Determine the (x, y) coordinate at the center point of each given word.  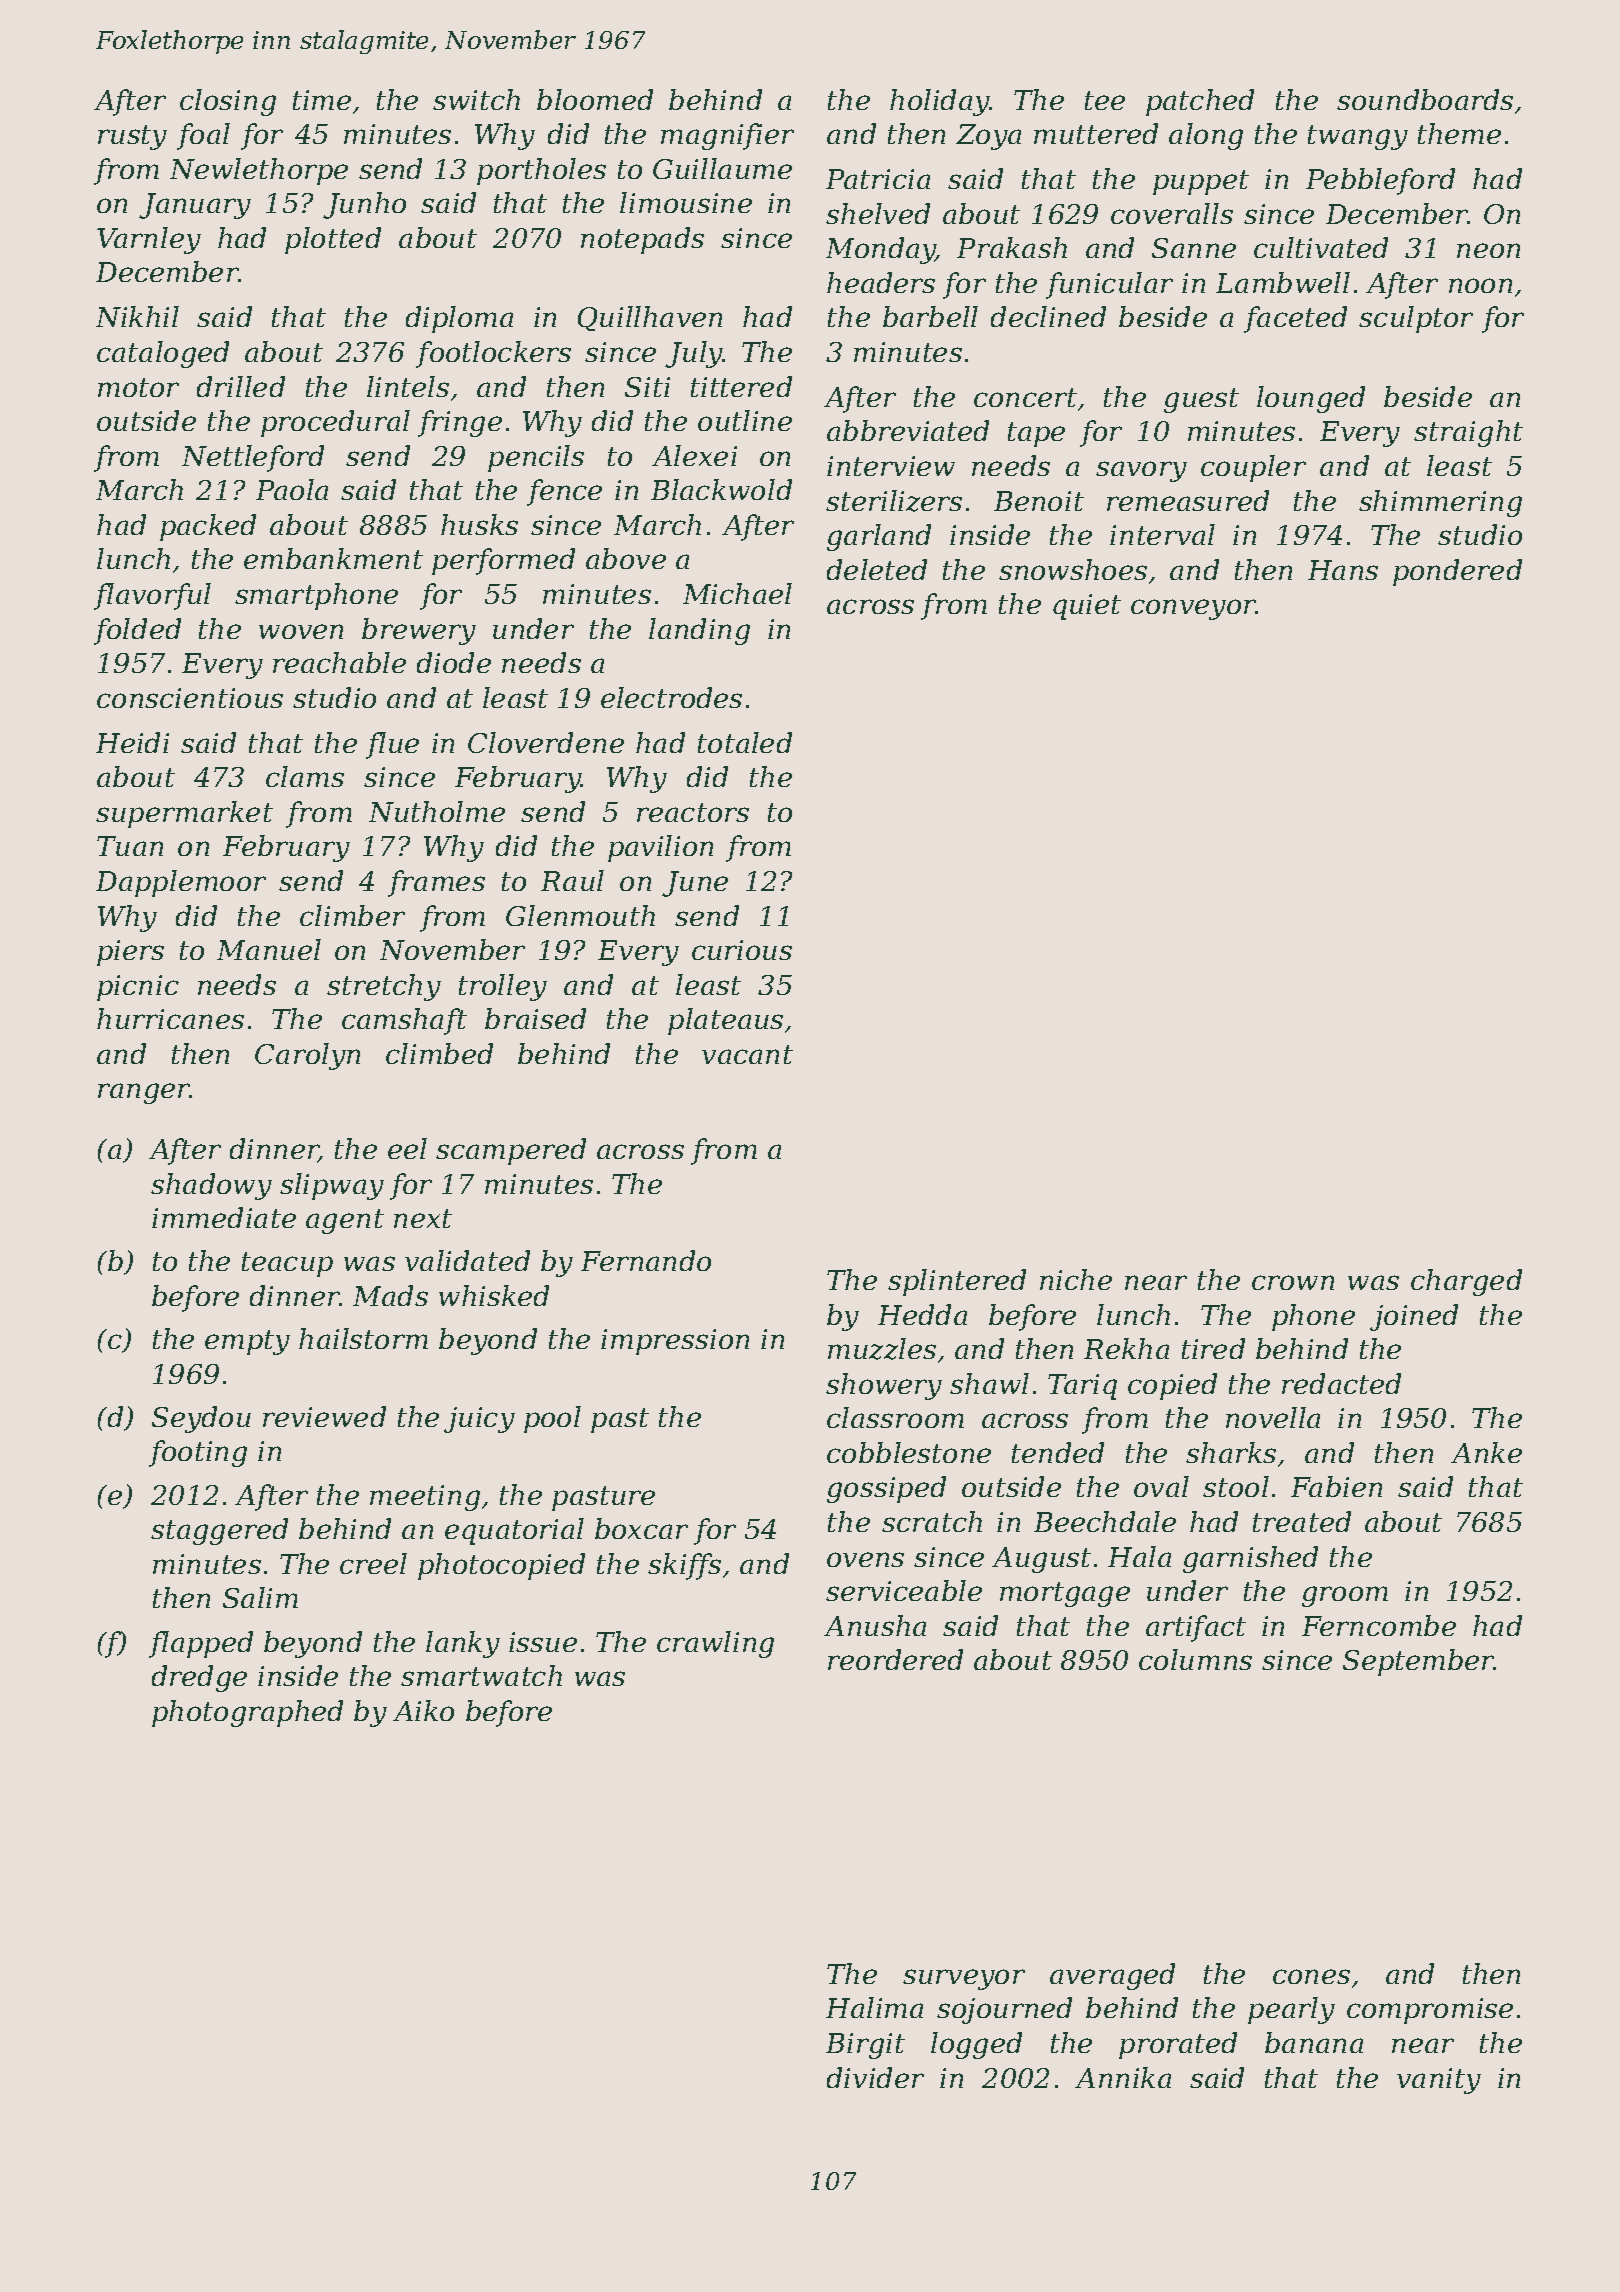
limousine (686, 202)
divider (875, 2077)
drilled (241, 386)
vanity (1439, 2081)
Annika (1123, 2077)
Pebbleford (1380, 181)
